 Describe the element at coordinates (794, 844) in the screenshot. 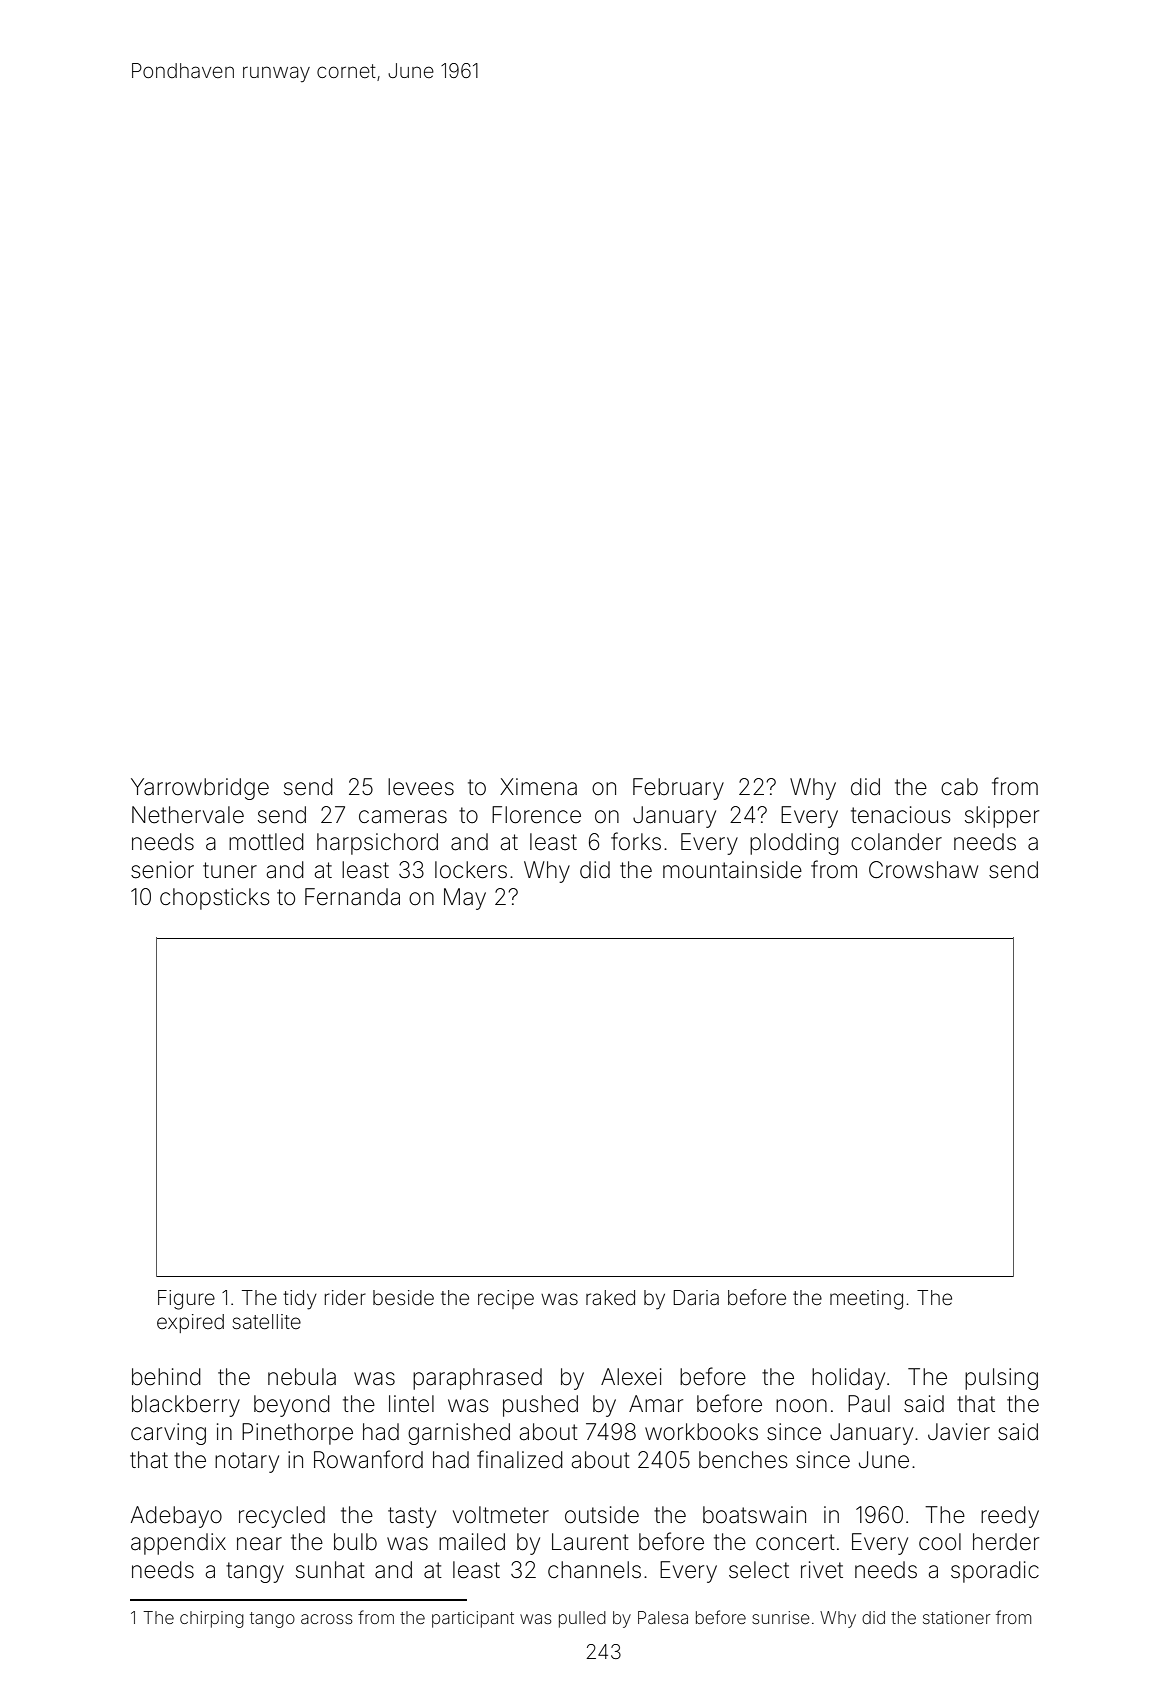

I see `plodding` at that location.
